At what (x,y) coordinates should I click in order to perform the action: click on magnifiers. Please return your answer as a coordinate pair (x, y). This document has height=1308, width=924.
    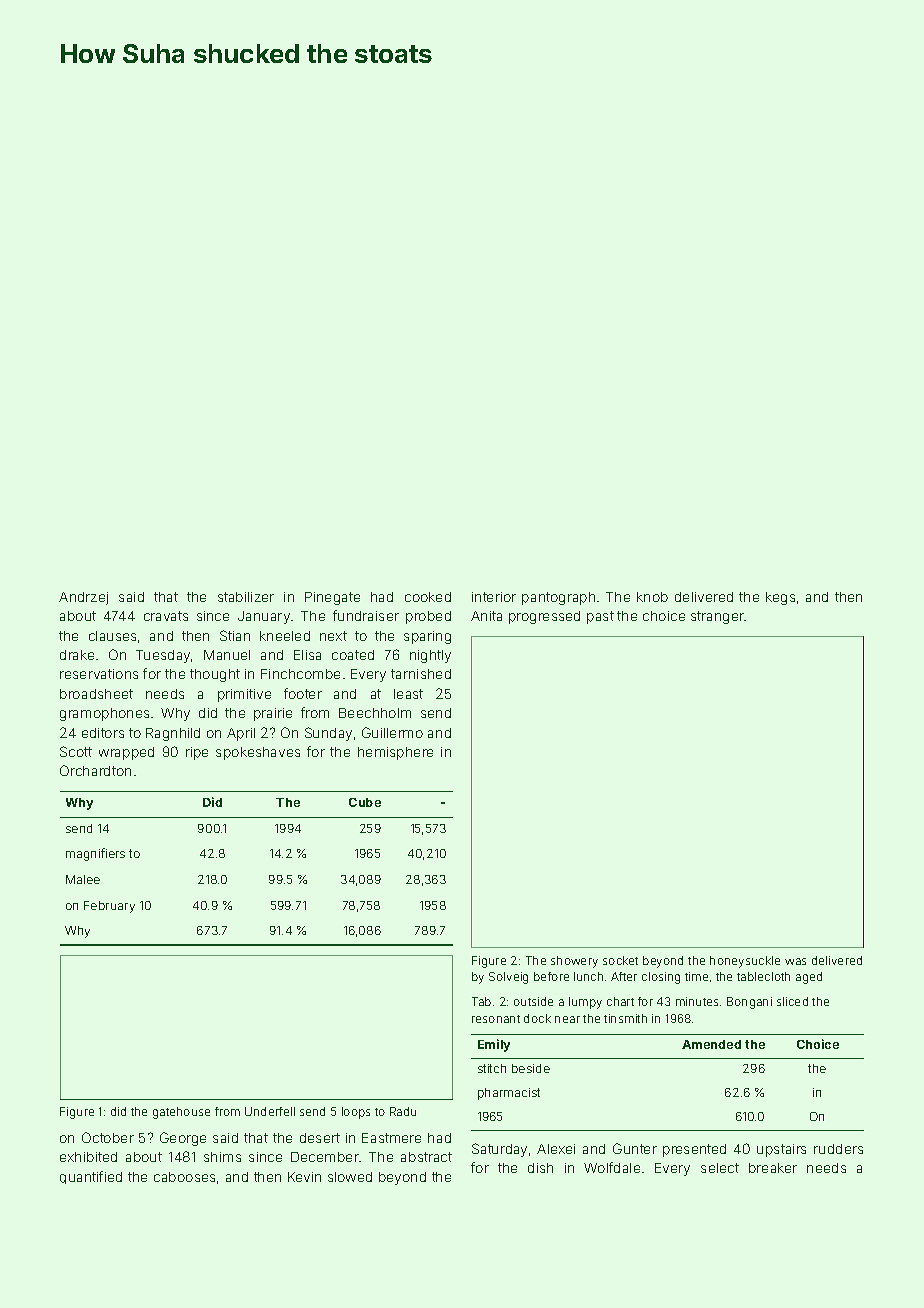
    Looking at the image, I should click on (95, 854).
